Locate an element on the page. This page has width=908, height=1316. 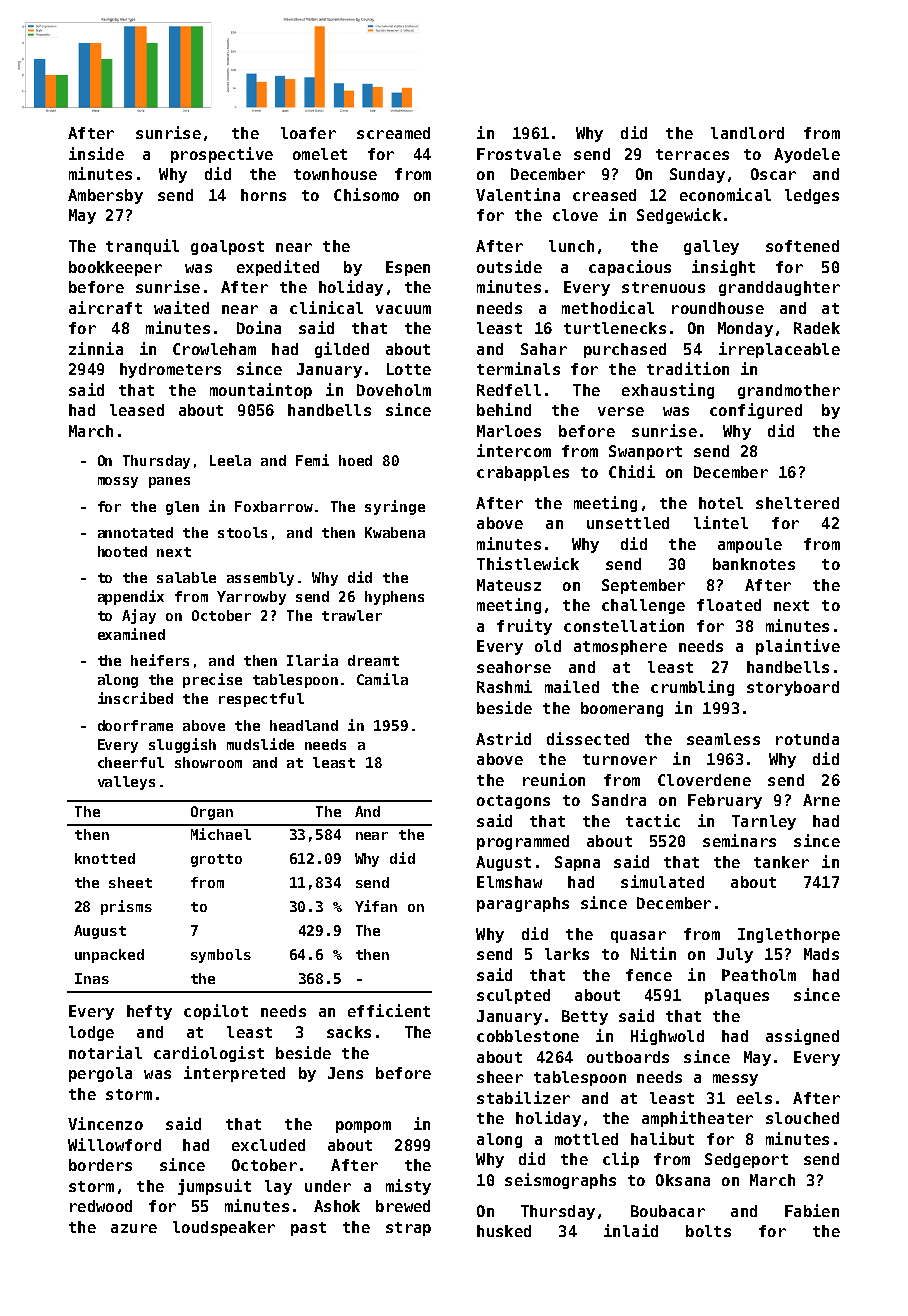
Elmshaw is located at coordinates (509, 882).
